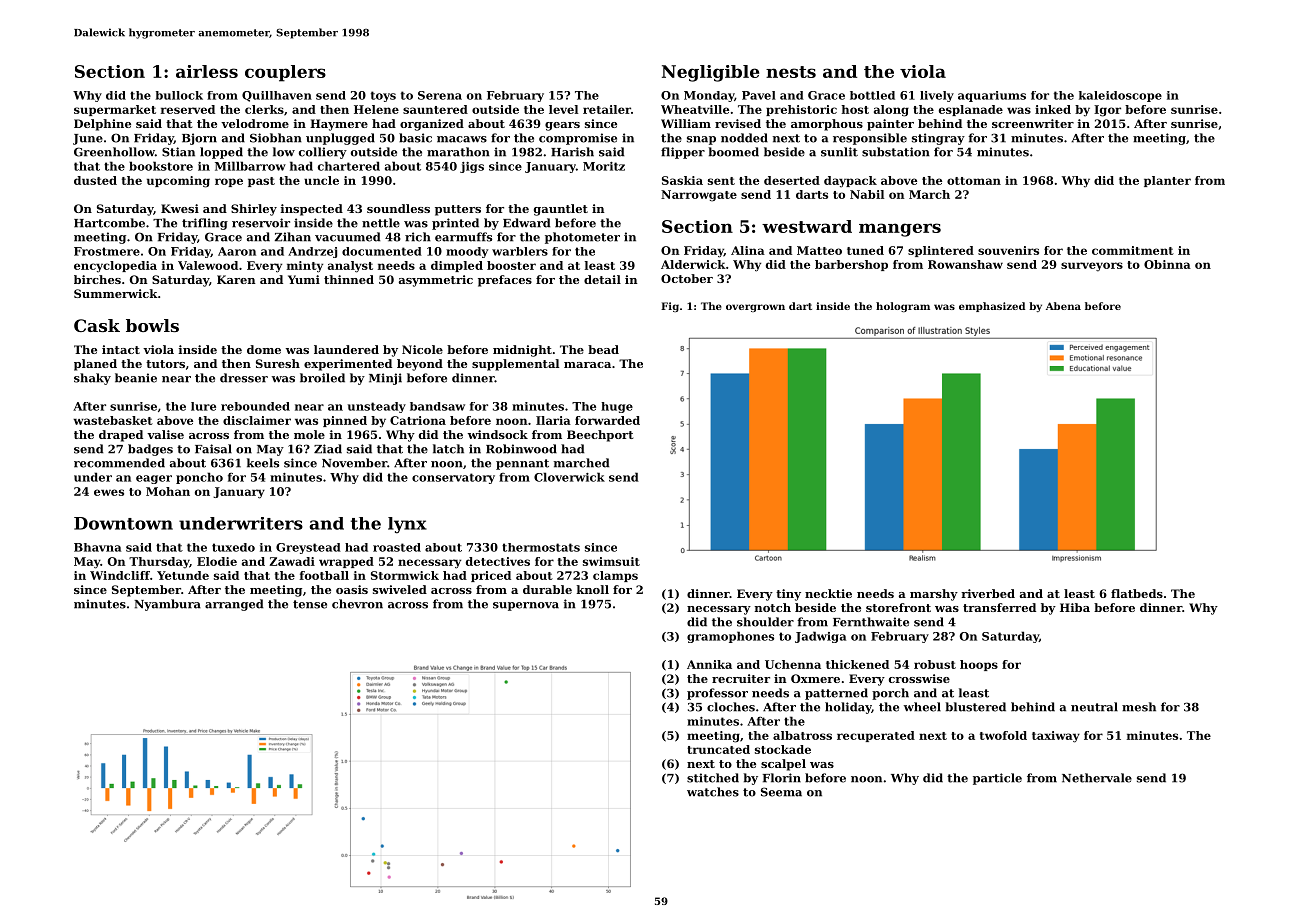 This image has width=1308, height=924. What do you see at coordinates (713, 792) in the image?
I see `watches` at bounding box center [713, 792].
